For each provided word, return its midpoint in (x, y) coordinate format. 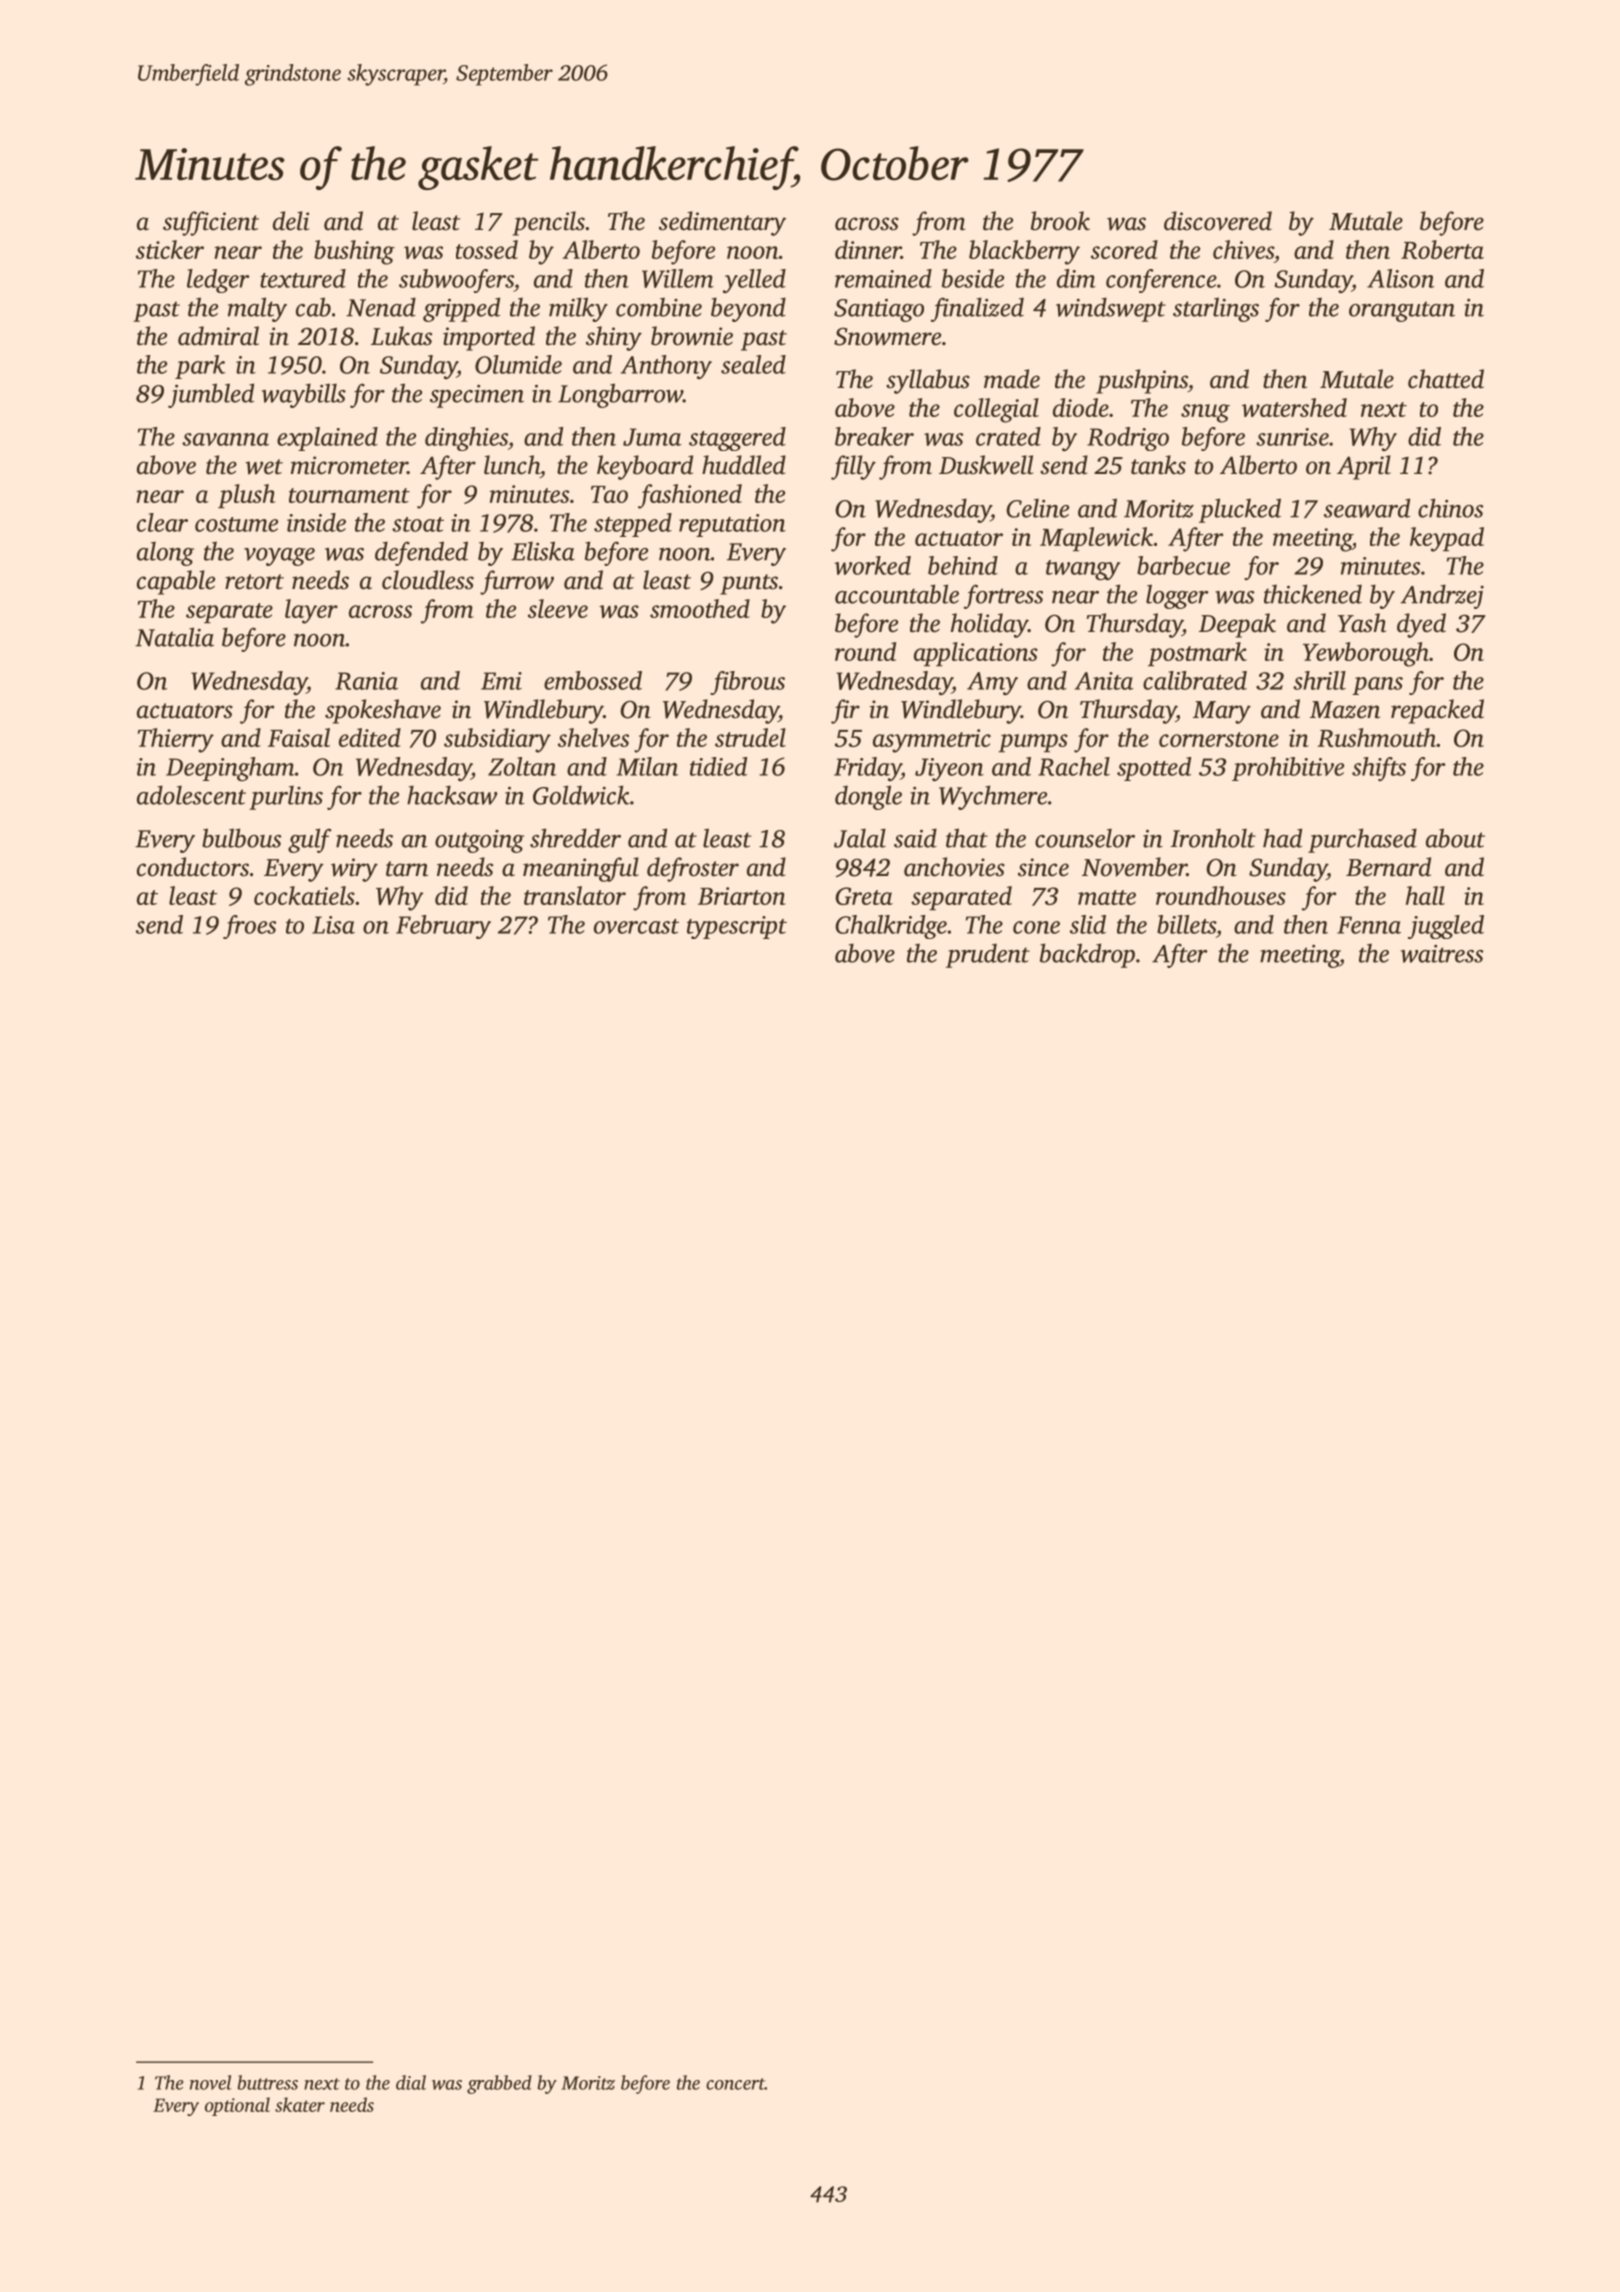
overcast (636, 926)
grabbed (499, 2084)
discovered (1218, 221)
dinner (868, 249)
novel (210, 2082)
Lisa (333, 925)
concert (735, 2084)
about (1455, 838)
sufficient (211, 223)
